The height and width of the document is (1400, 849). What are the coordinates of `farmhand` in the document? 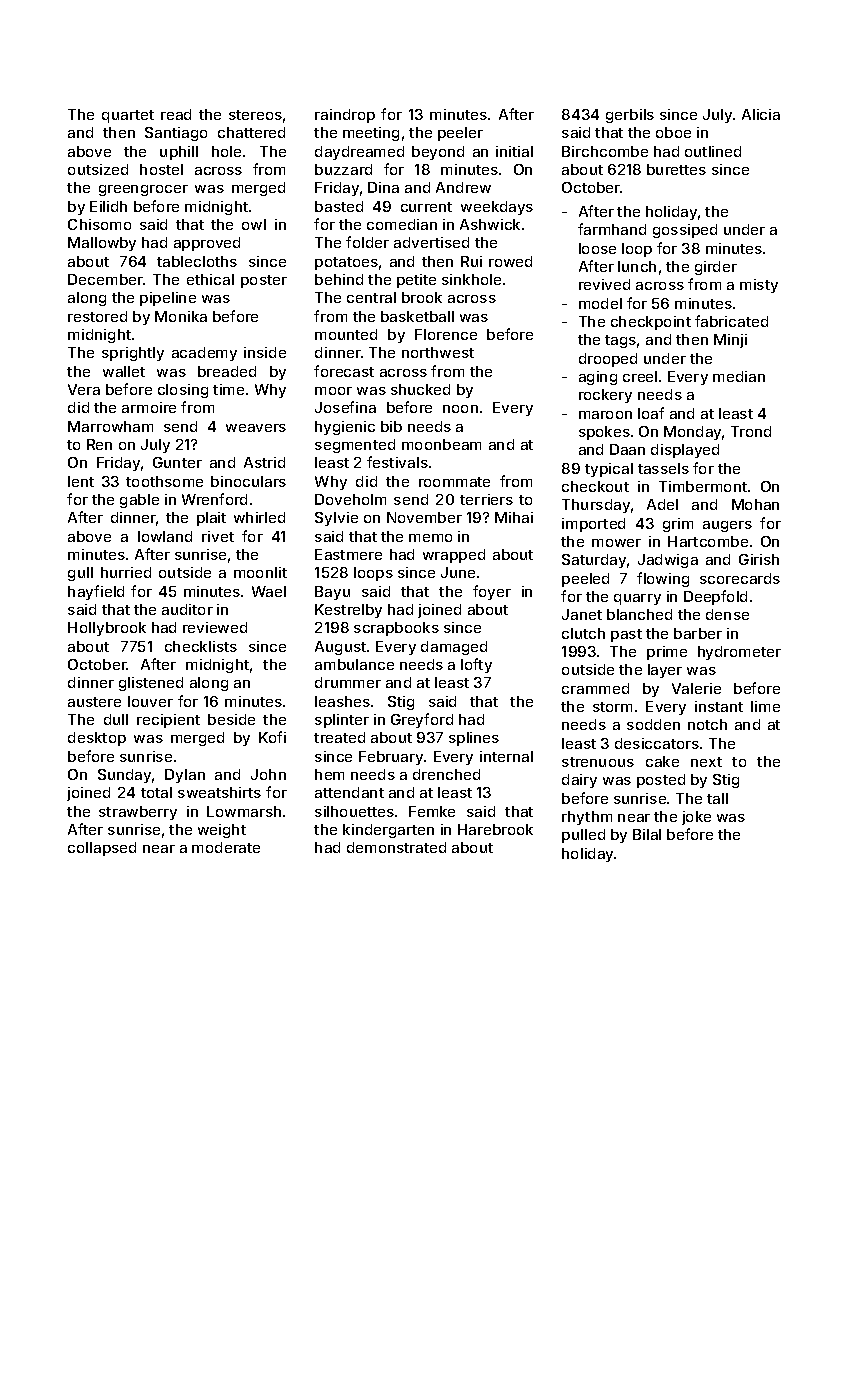 It's located at (612, 229).
